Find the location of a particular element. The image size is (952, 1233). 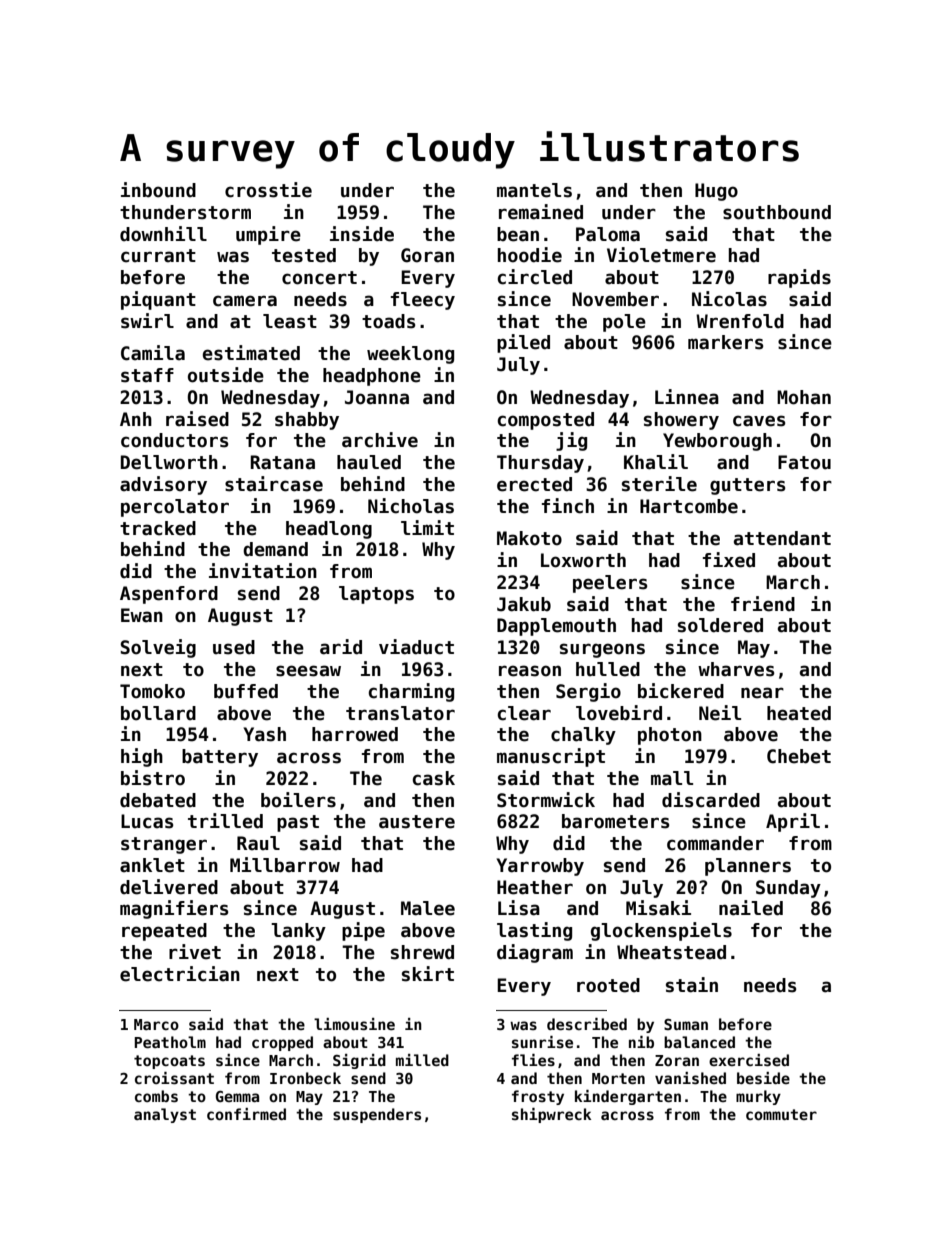

Jakub is located at coordinates (524, 604).
